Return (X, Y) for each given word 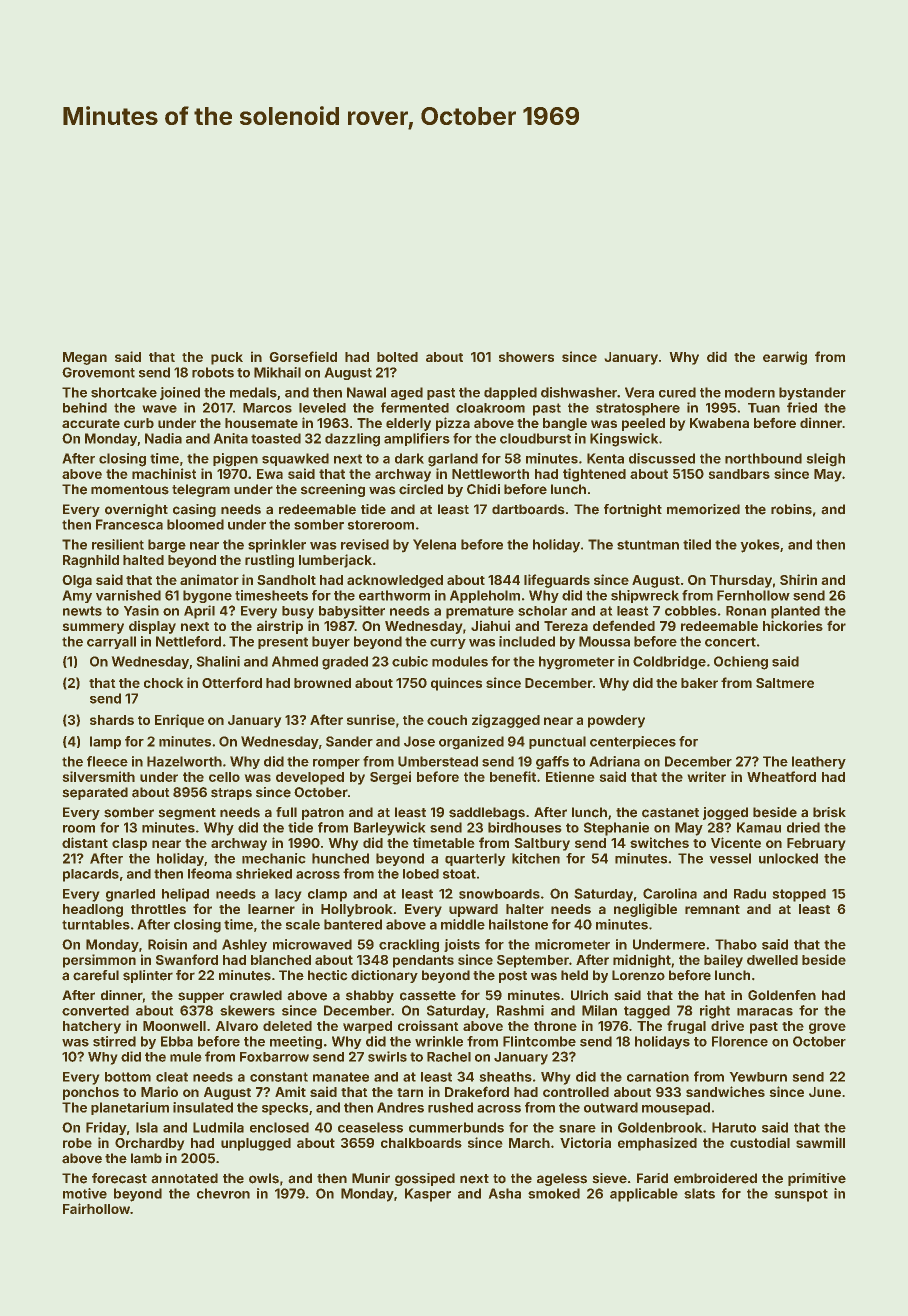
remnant (712, 909)
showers (526, 357)
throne (555, 1026)
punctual (557, 742)
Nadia (163, 438)
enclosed (279, 1127)
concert (730, 642)
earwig (785, 358)
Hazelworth (184, 761)
